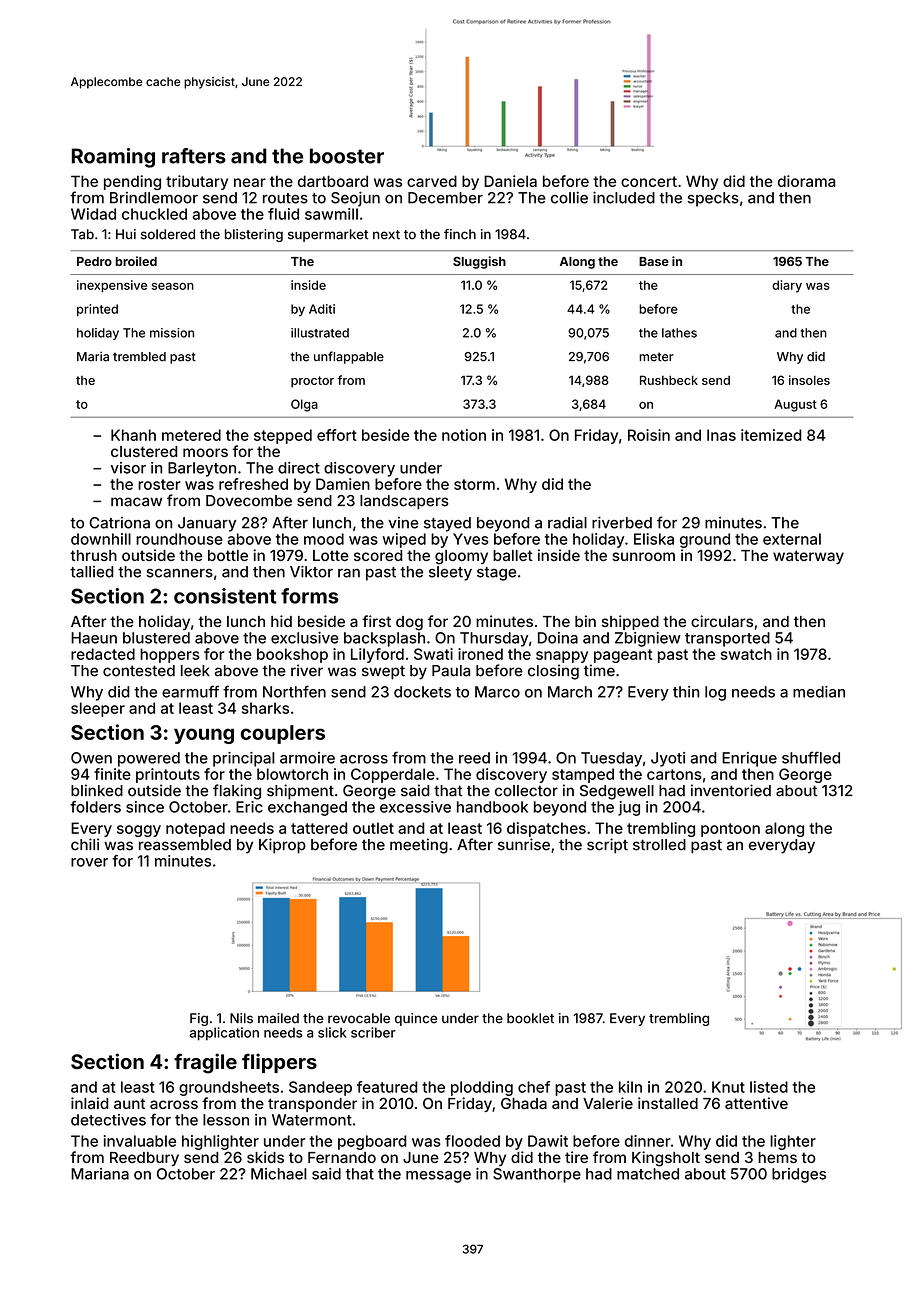 The width and height of the document is (924, 1314). What do you see at coordinates (90, 1103) in the document?
I see `inlaid` at bounding box center [90, 1103].
